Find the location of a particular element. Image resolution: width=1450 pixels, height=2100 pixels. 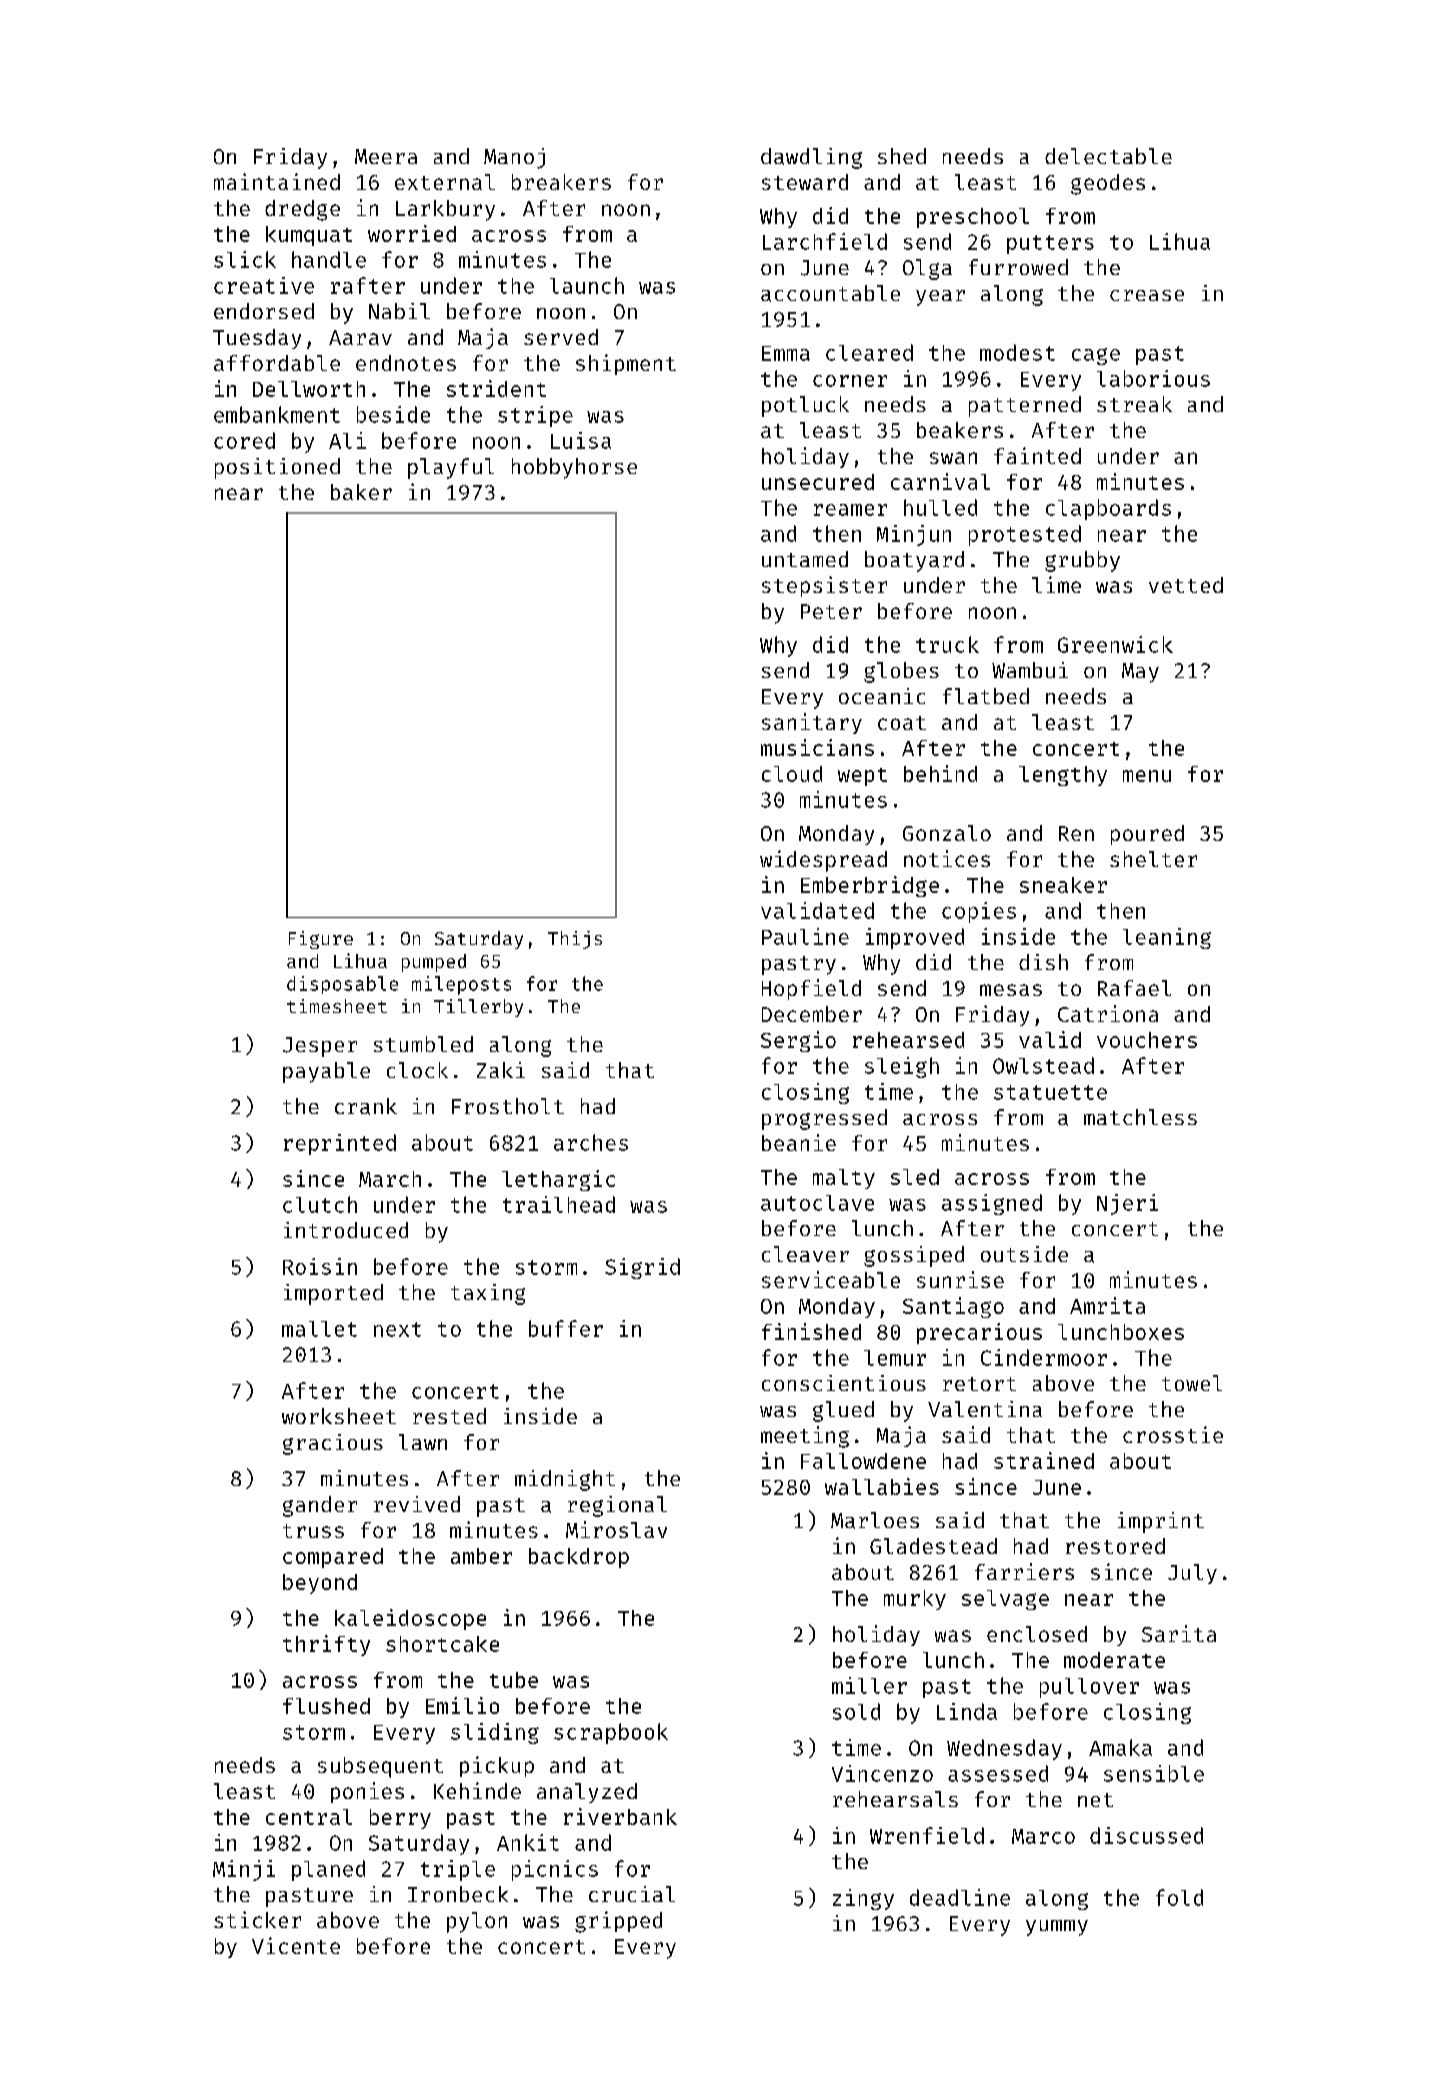

delectable is located at coordinates (1108, 156).
